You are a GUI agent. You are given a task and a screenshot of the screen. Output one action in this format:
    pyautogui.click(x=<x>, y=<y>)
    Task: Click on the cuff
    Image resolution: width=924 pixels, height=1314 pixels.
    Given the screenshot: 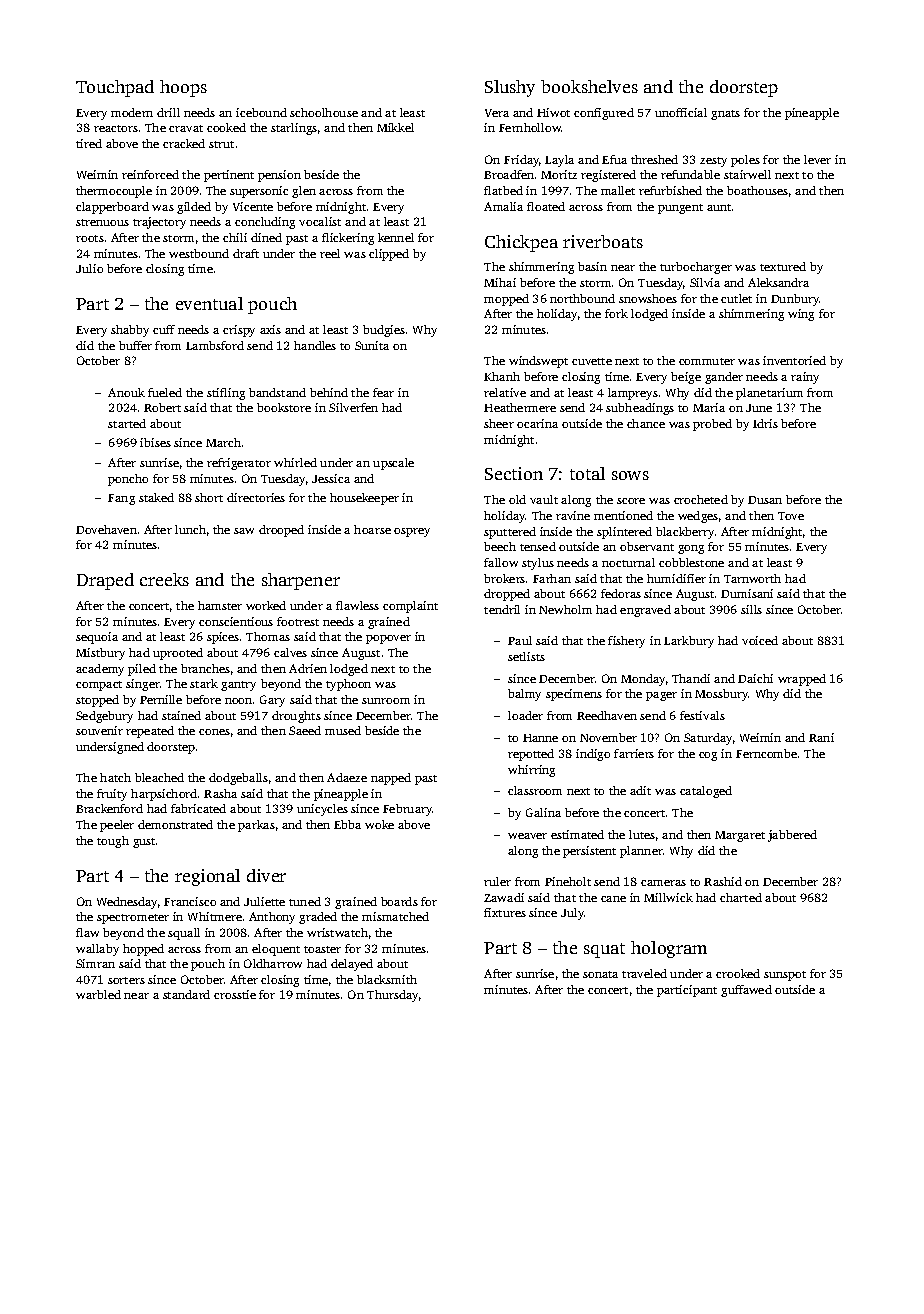 What is the action you would take?
    pyautogui.click(x=164, y=329)
